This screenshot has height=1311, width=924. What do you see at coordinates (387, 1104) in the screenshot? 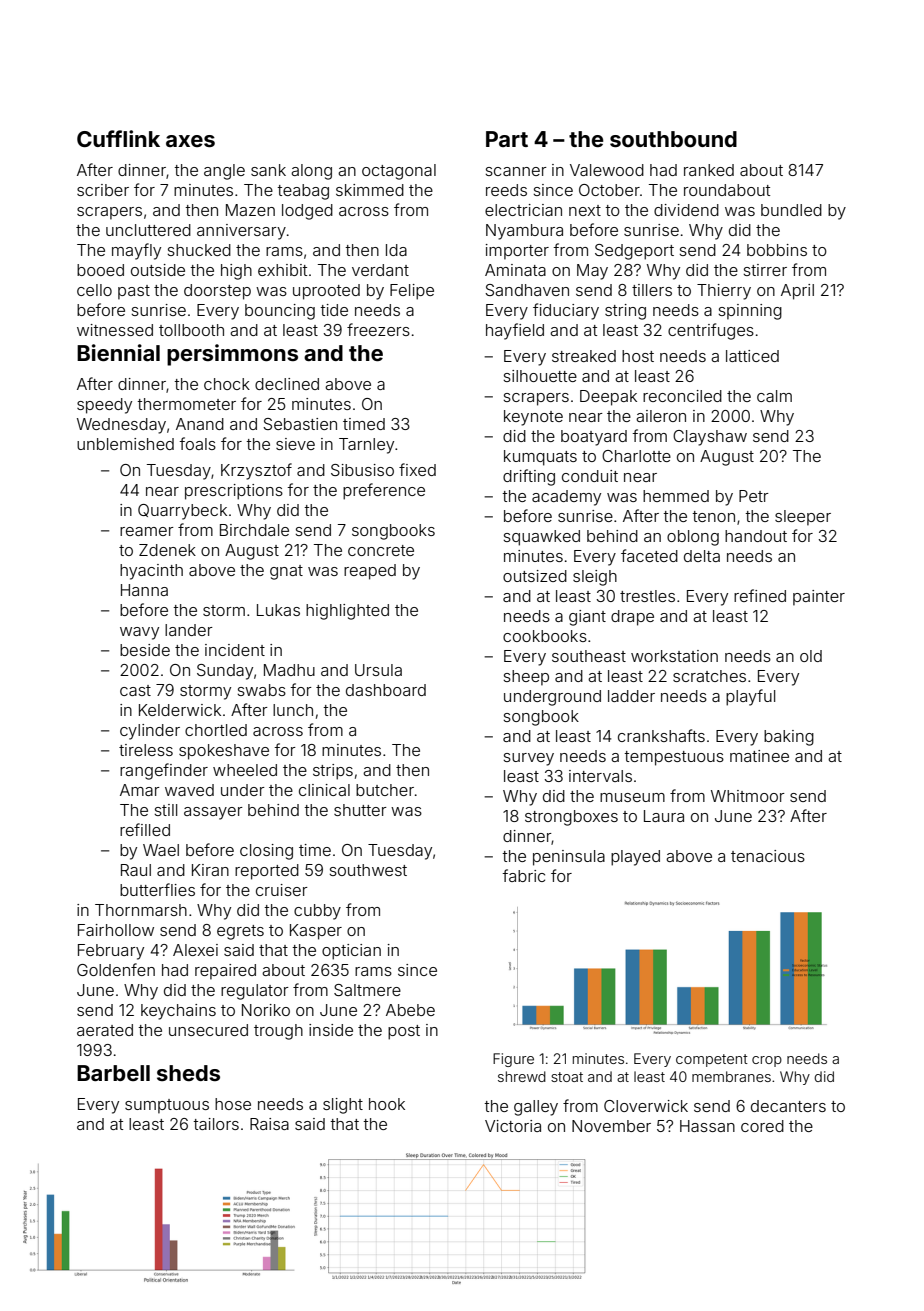
I see `hook` at bounding box center [387, 1104].
